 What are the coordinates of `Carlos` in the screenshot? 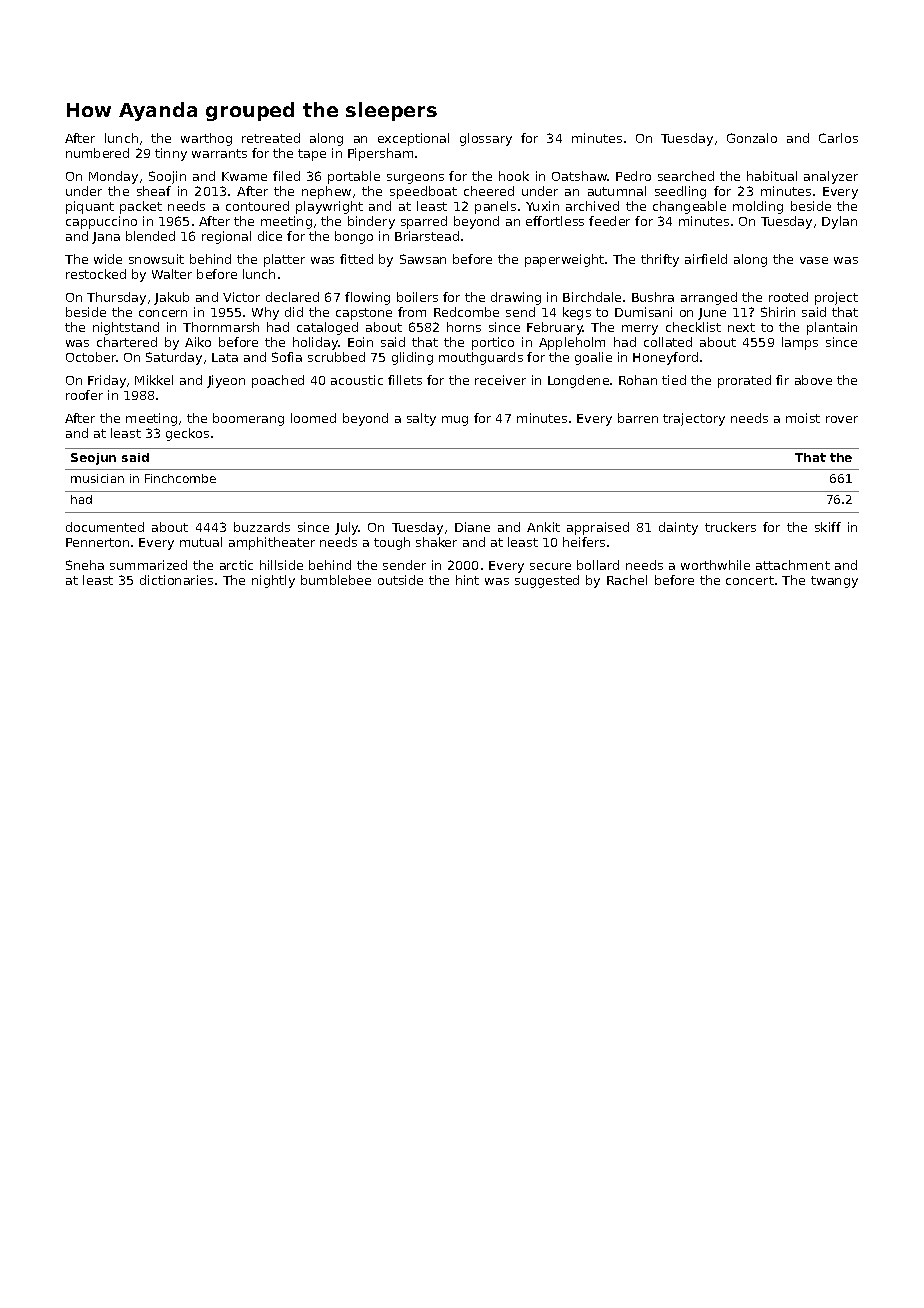 It's located at (838, 138).
